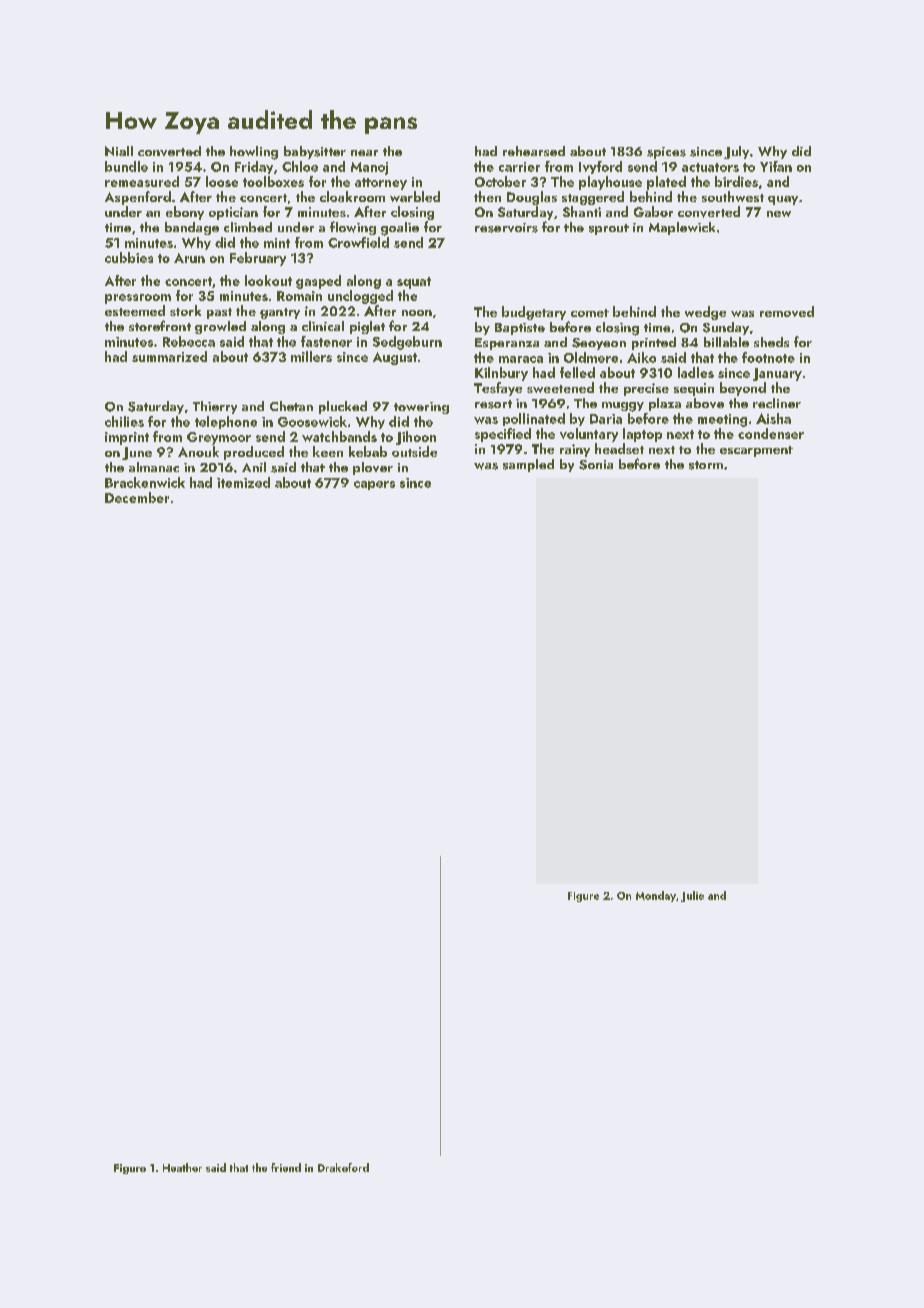  I want to click on storm, so click(706, 465).
